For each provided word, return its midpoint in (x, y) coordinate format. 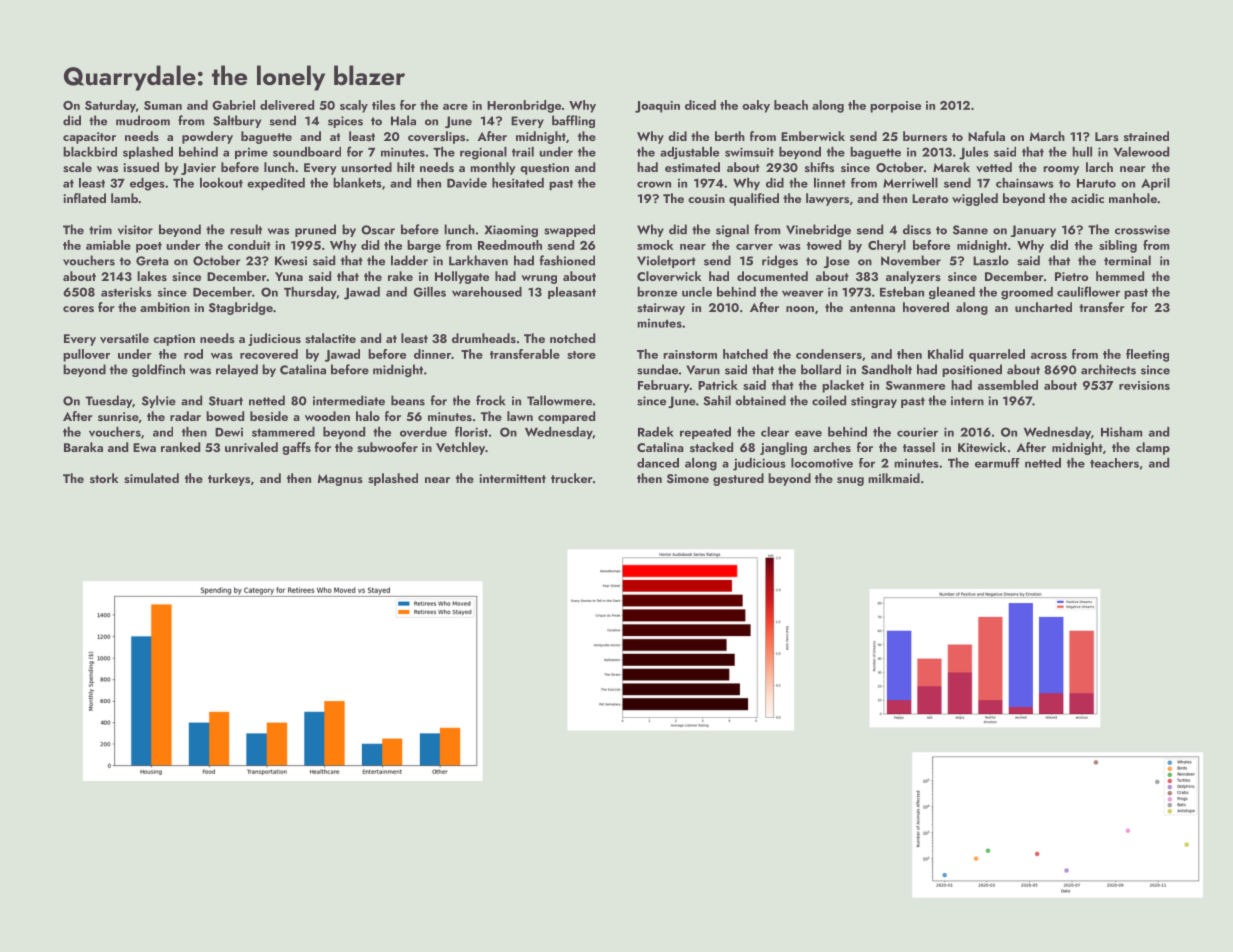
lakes (152, 276)
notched (572, 338)
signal (732, 230)
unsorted (366, 167)
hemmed (1120, 276)
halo (368, 416)
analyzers (913, 277)
